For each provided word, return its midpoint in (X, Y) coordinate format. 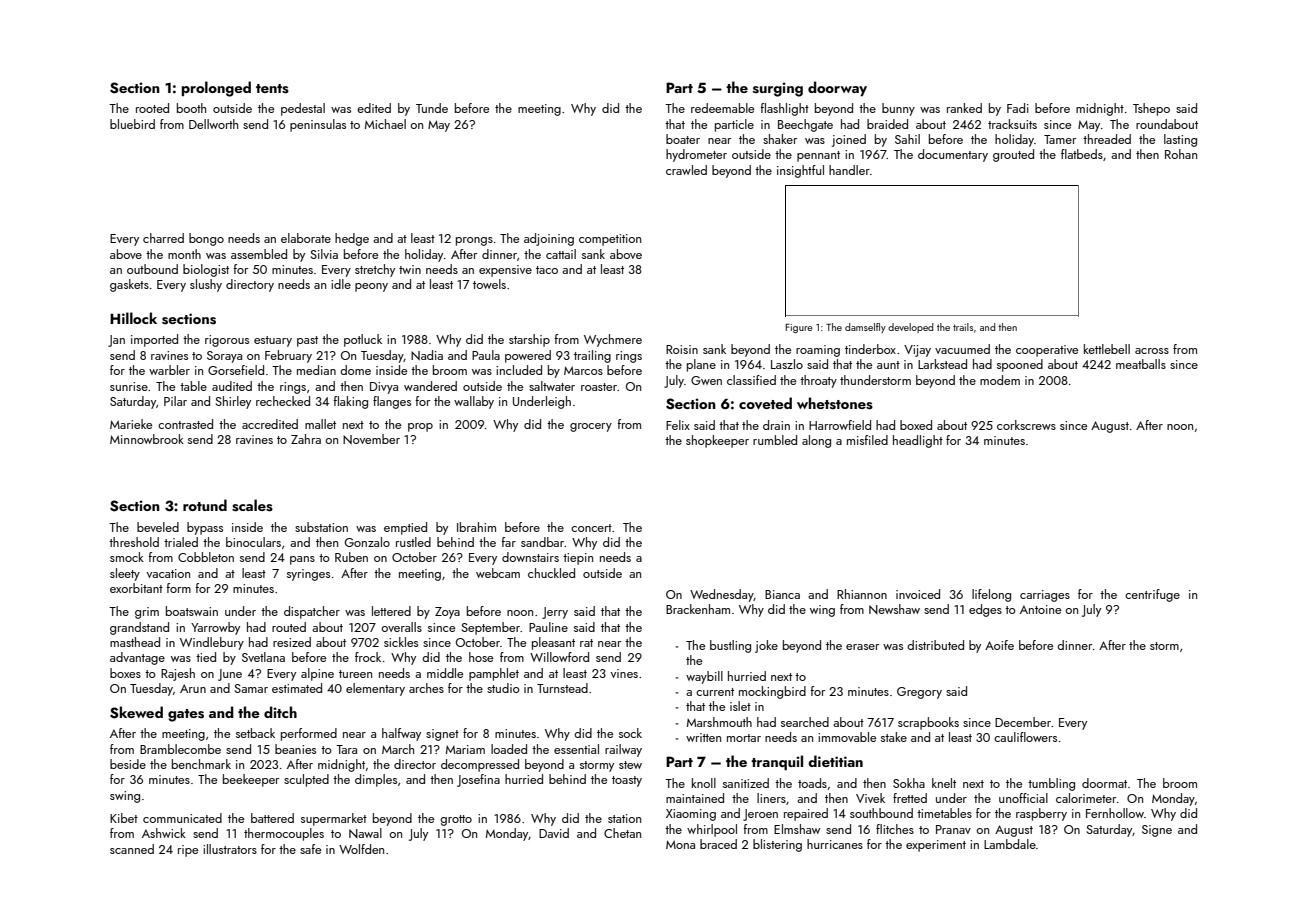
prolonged (216, 89)
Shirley (233, 402)
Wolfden (361, 849)
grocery (591, 427)
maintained (695, 798)
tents (272, 89)
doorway (837, 88)
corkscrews (1026, 425)
